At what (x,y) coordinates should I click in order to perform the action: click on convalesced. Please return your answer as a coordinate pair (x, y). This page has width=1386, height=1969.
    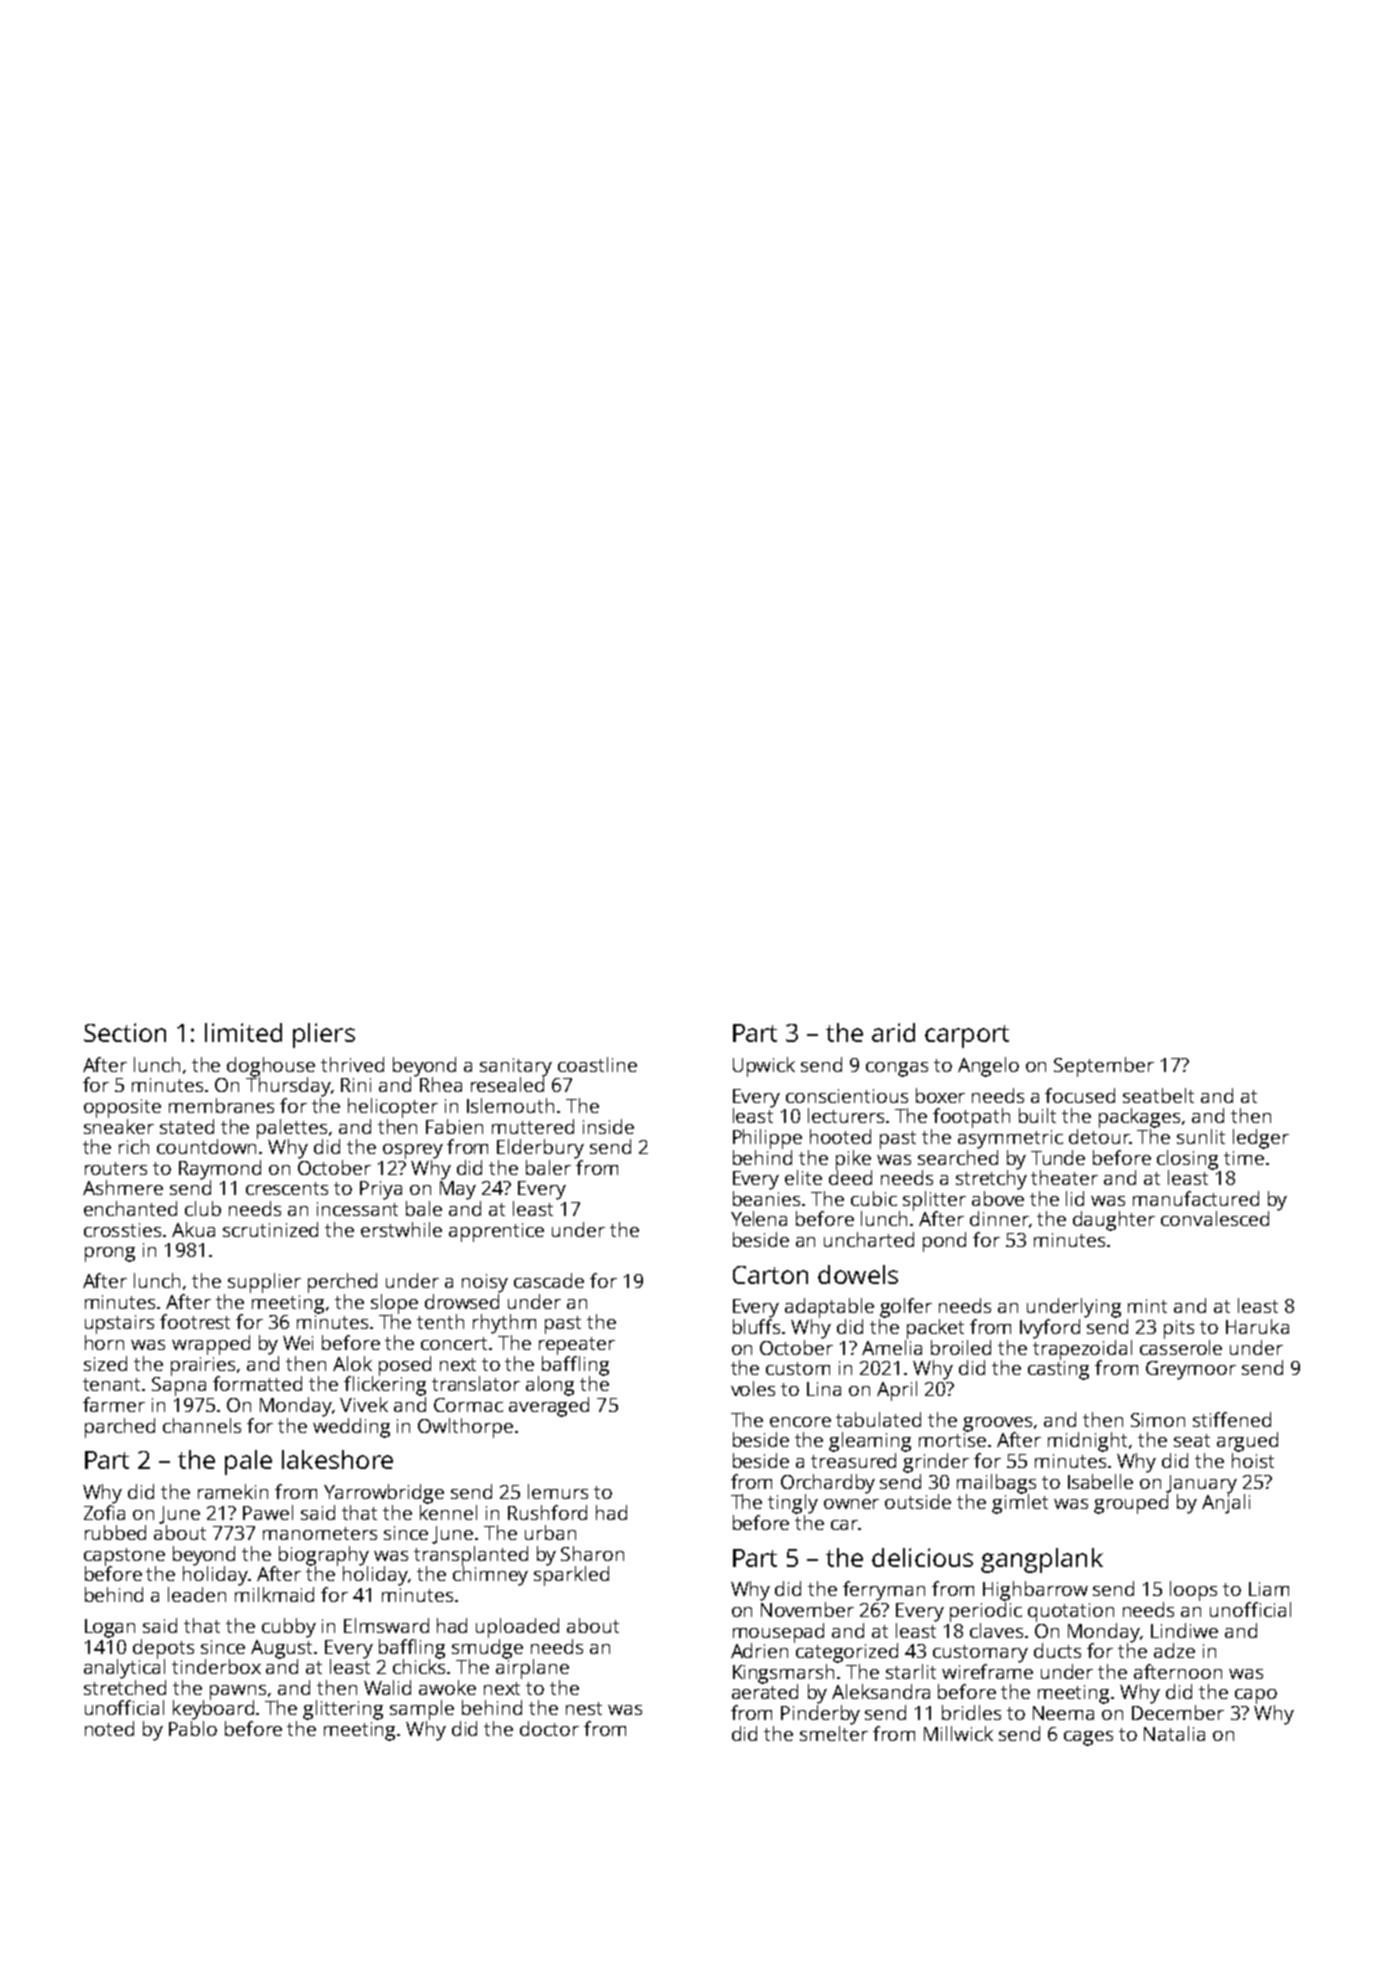
    Looking at the image, I should click on (1215, 1218).
